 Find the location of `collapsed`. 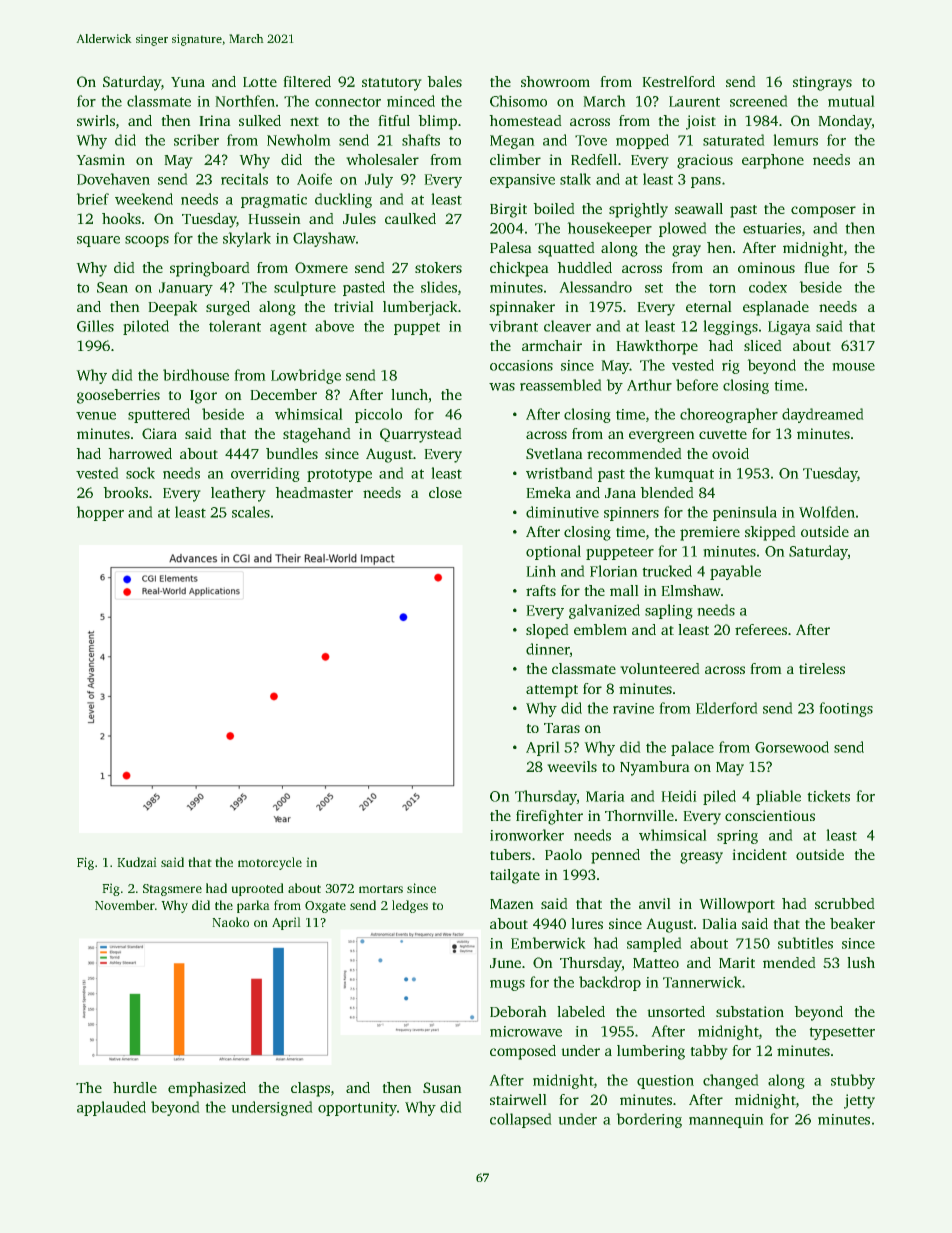

collapsed is located at coordinates (521, 1120).
